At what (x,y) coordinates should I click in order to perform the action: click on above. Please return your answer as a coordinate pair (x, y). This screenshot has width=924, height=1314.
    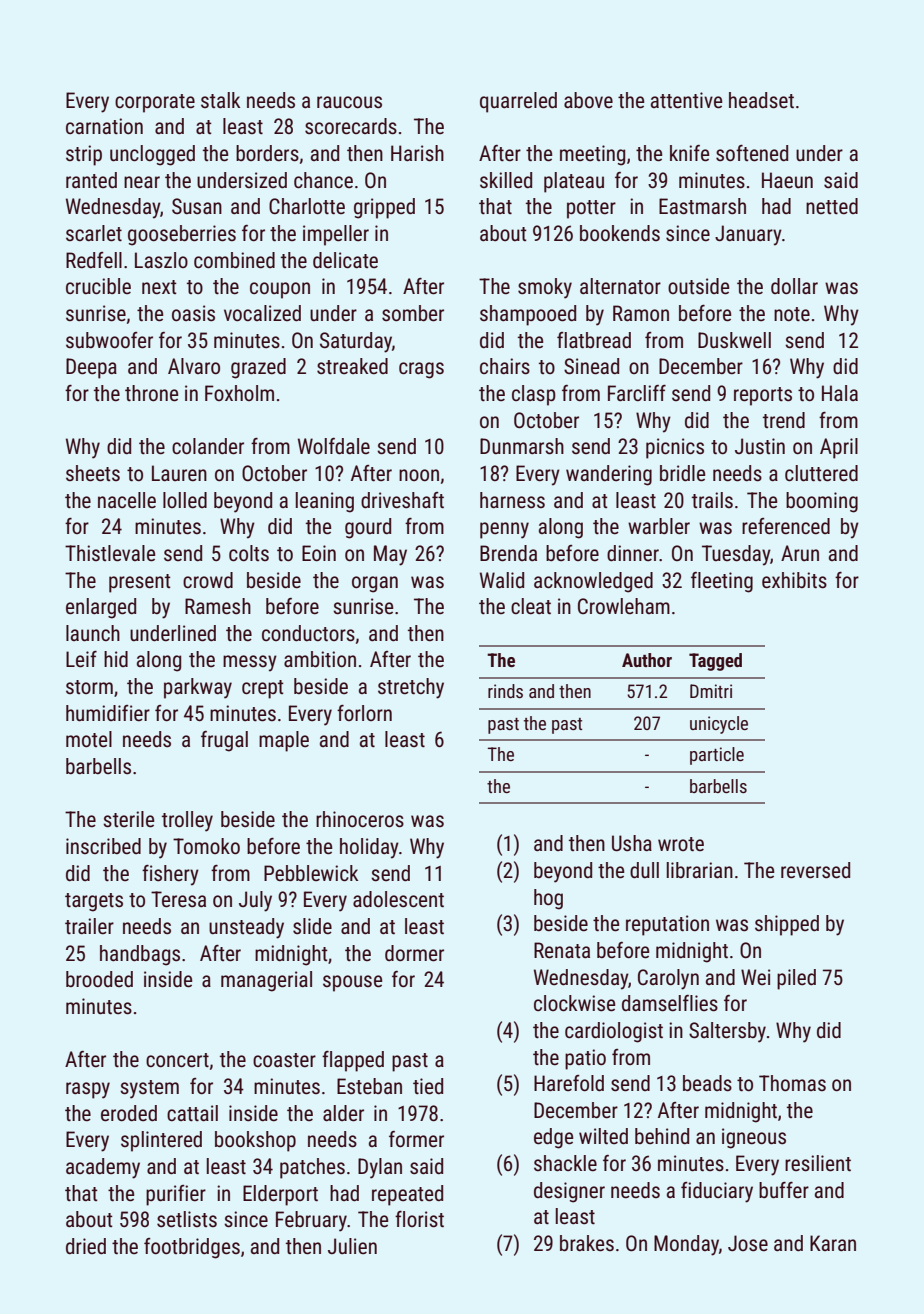
    Looking at the image, I should click on (588, 100).
